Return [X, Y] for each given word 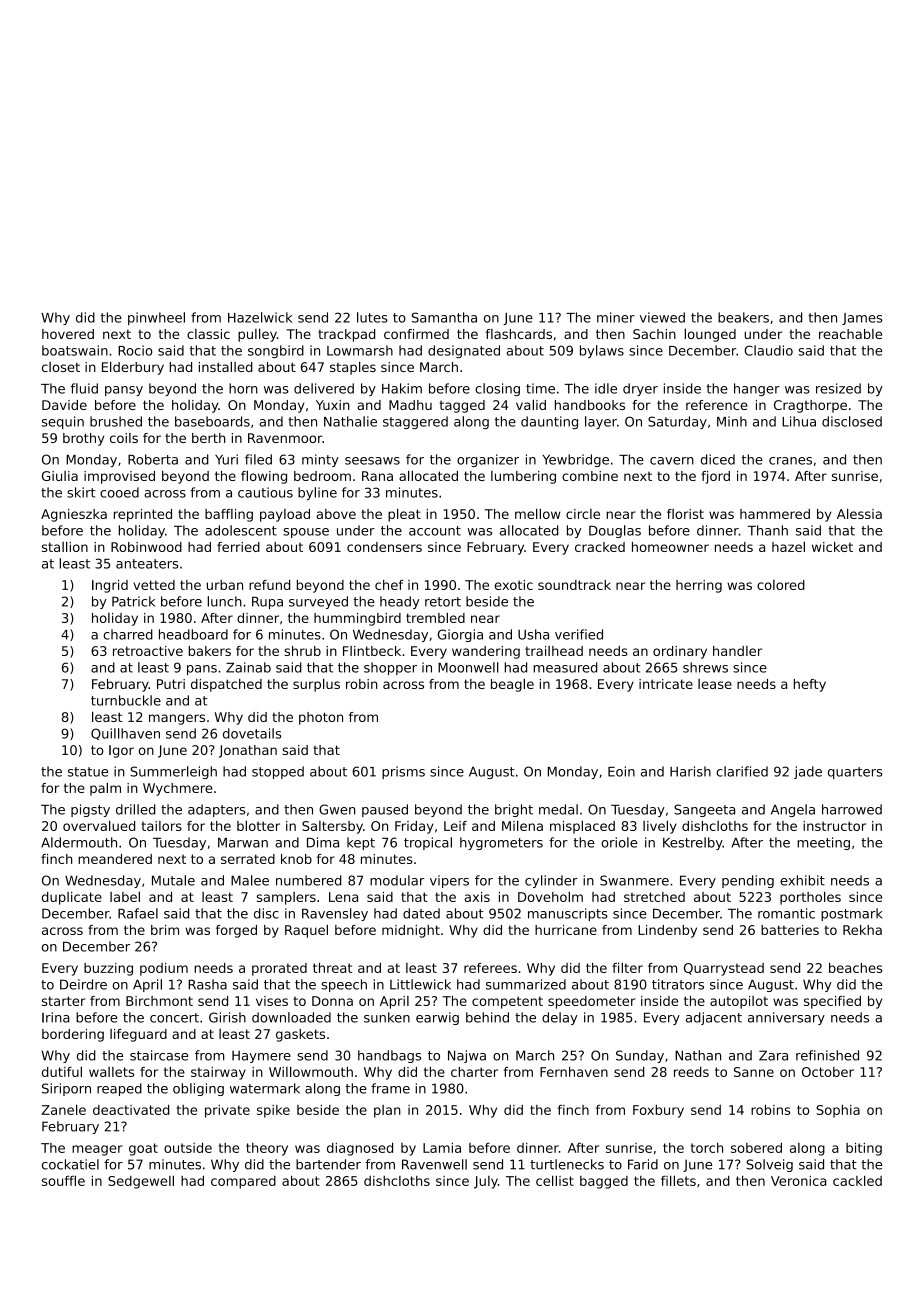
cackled [857, 1180]
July [486, 1182]
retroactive [148, 651]
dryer [640, 389]
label [125, 896]
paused [385, 810]
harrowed [852, 809]
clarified [742, 771]
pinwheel [156, 318]
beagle [512, 685]
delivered [324, 388]
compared [243, 1182]
